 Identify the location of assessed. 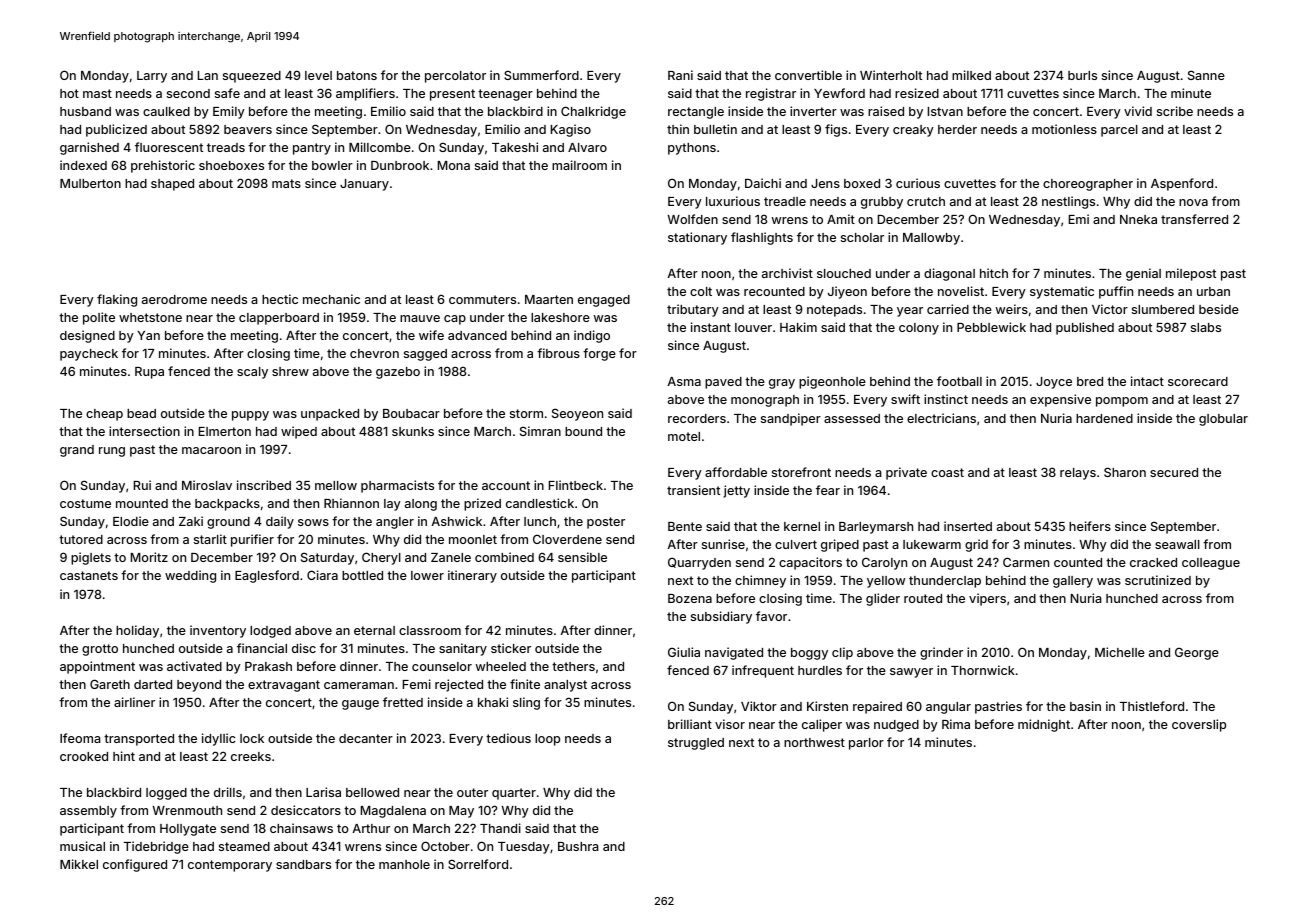
(852, 418).
